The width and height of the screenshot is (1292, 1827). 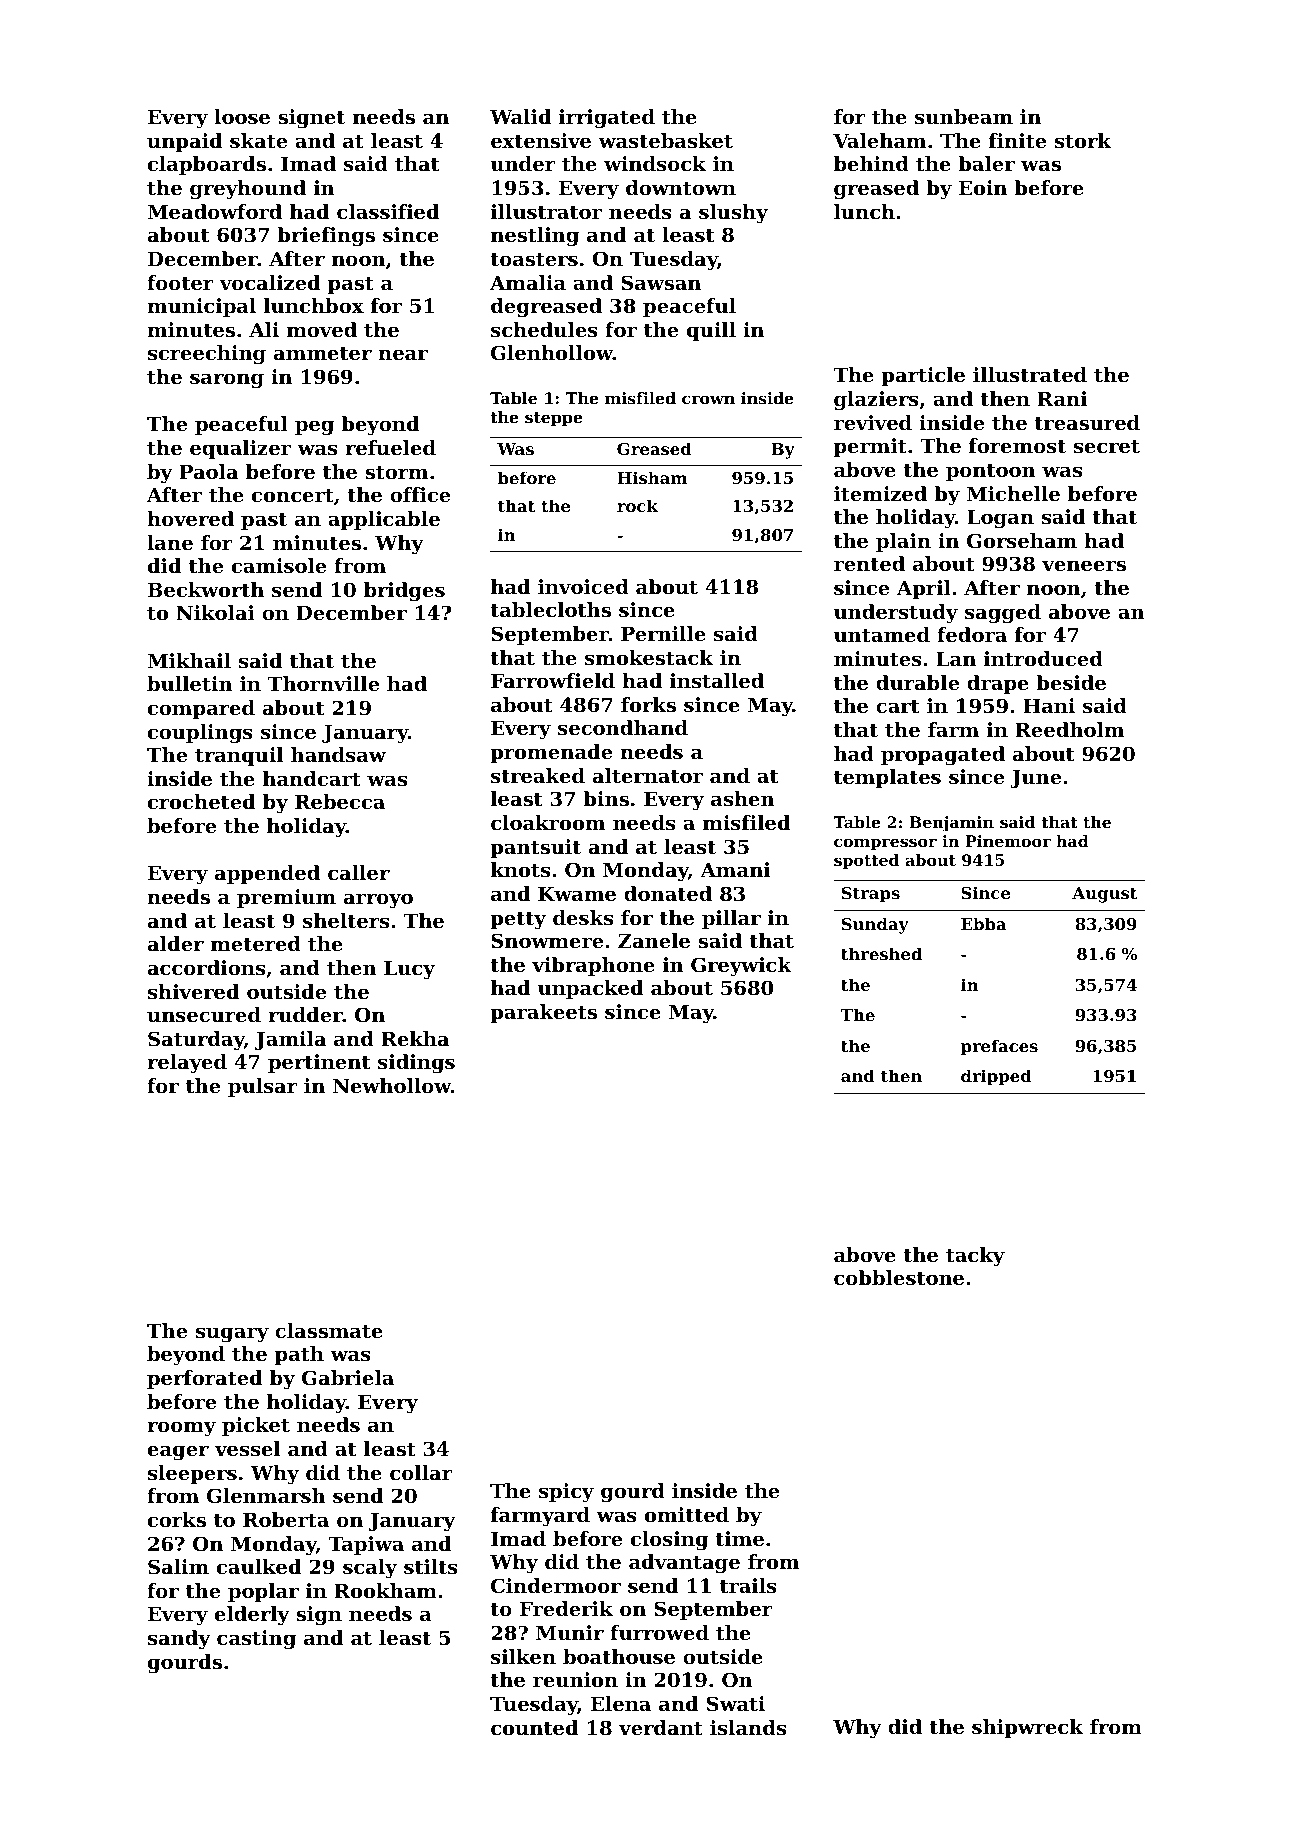 What do you see at coordinates (663, 633) in the screenshot?
I see `Pernille` at bounding box center [663, 633].
